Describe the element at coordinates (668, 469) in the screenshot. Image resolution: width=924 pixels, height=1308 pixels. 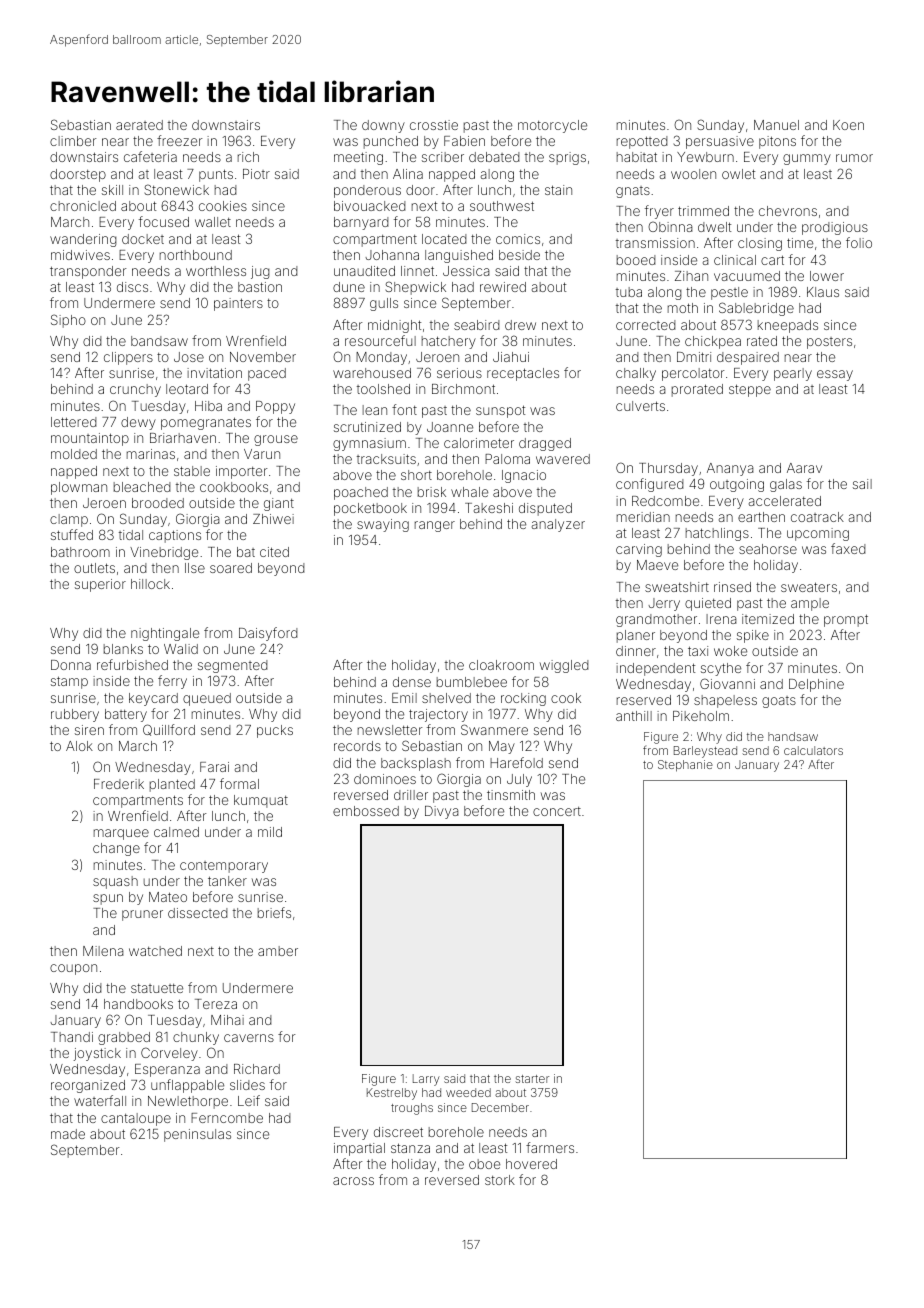
I see `Thursday` at that location.
